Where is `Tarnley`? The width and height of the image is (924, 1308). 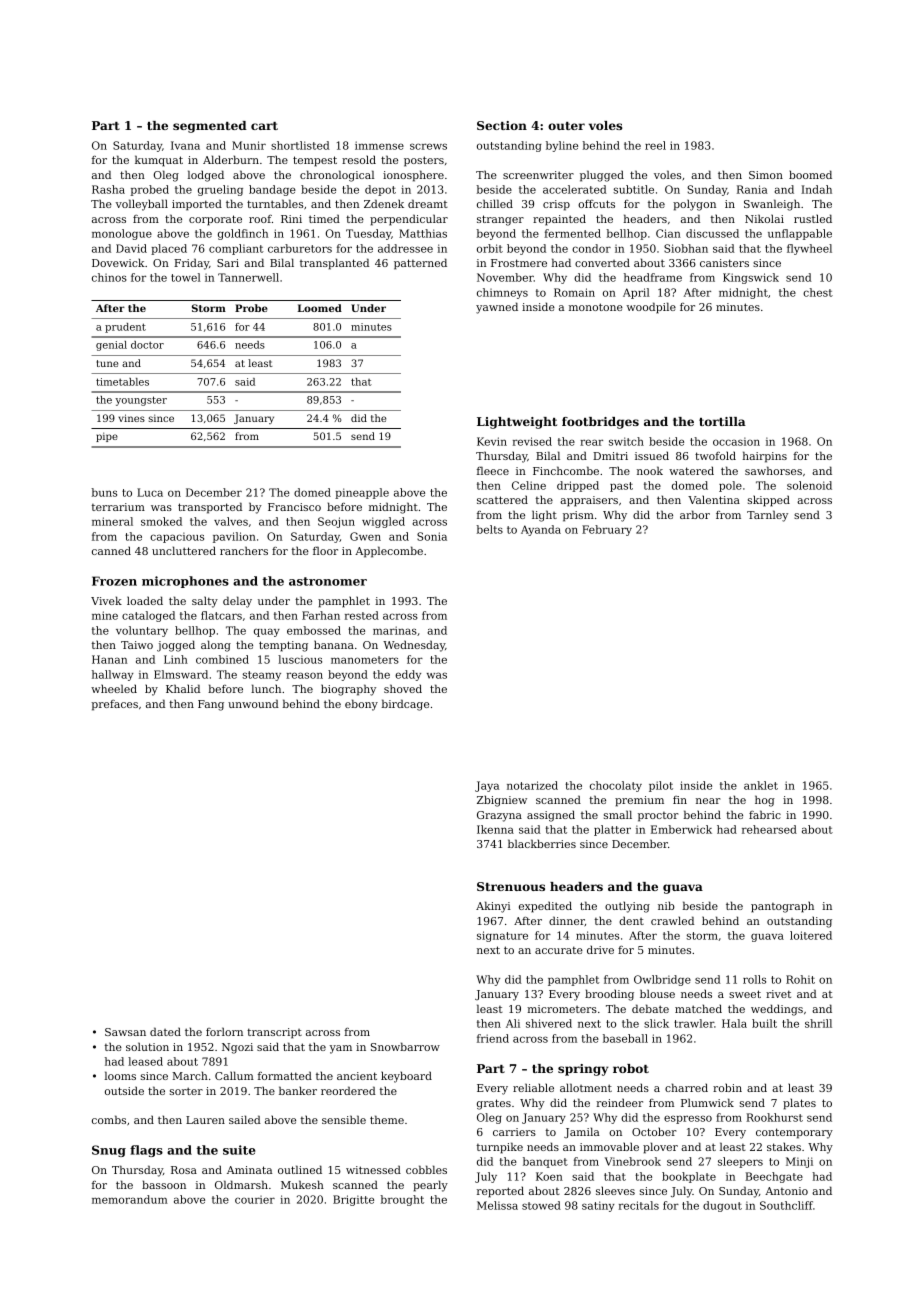
Tarnley is located at coordinates (767, 516).
